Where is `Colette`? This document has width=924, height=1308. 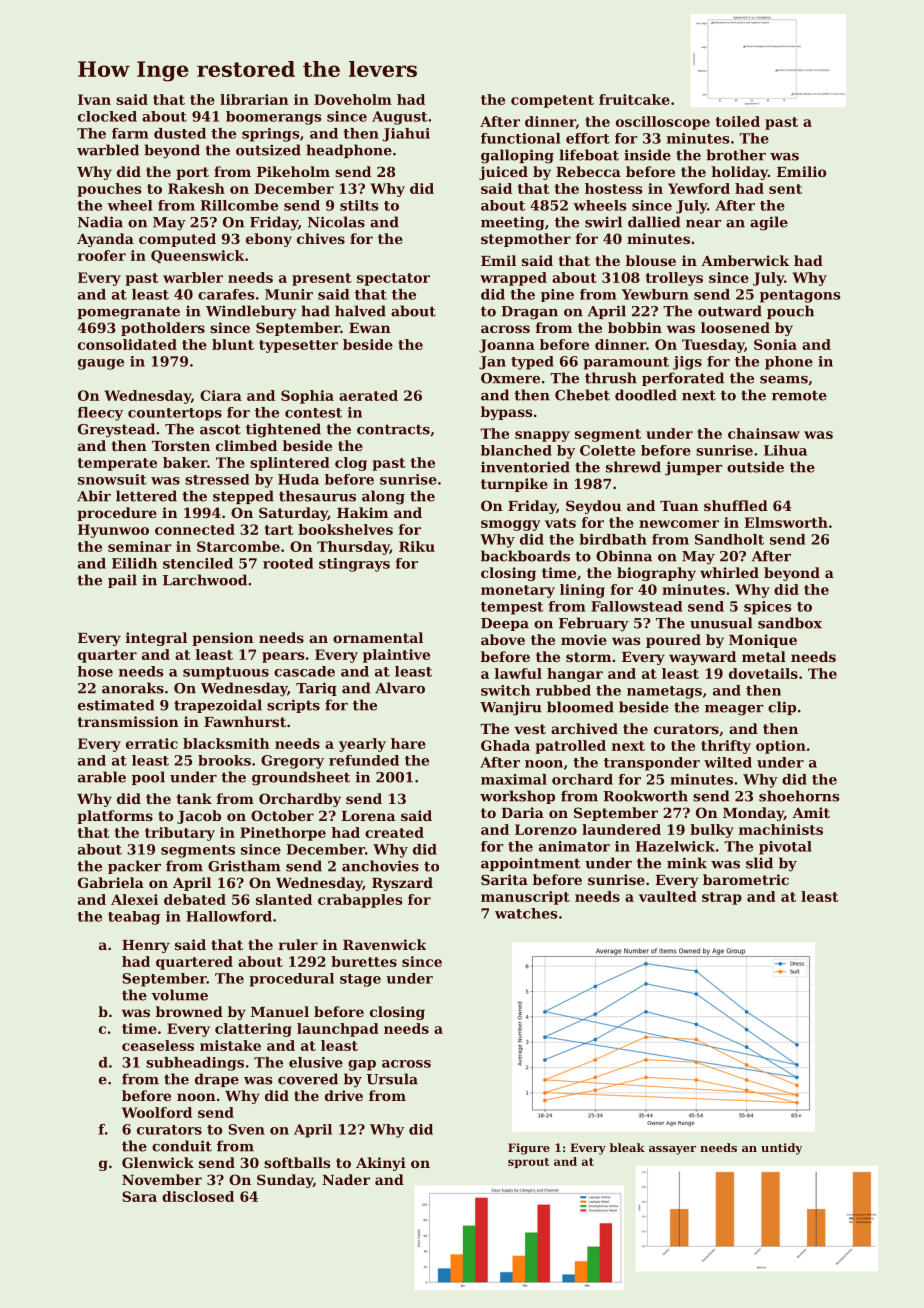 Colette is located at coordinates (607, 450).
